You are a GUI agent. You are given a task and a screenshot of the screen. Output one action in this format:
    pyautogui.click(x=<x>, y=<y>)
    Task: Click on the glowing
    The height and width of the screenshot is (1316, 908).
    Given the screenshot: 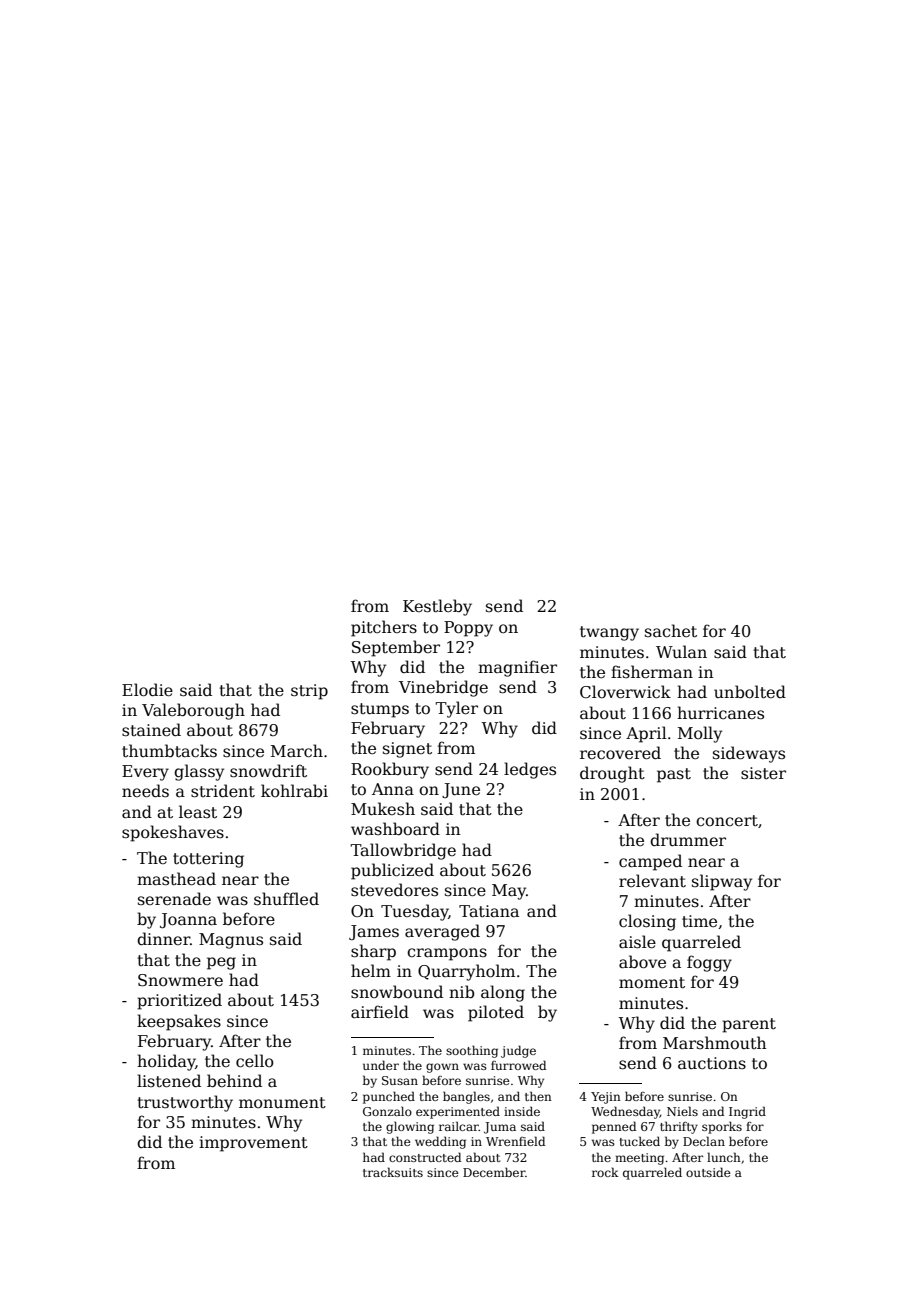 What is the action you would take?
    pyautogui.click(x=410, y=1127)
